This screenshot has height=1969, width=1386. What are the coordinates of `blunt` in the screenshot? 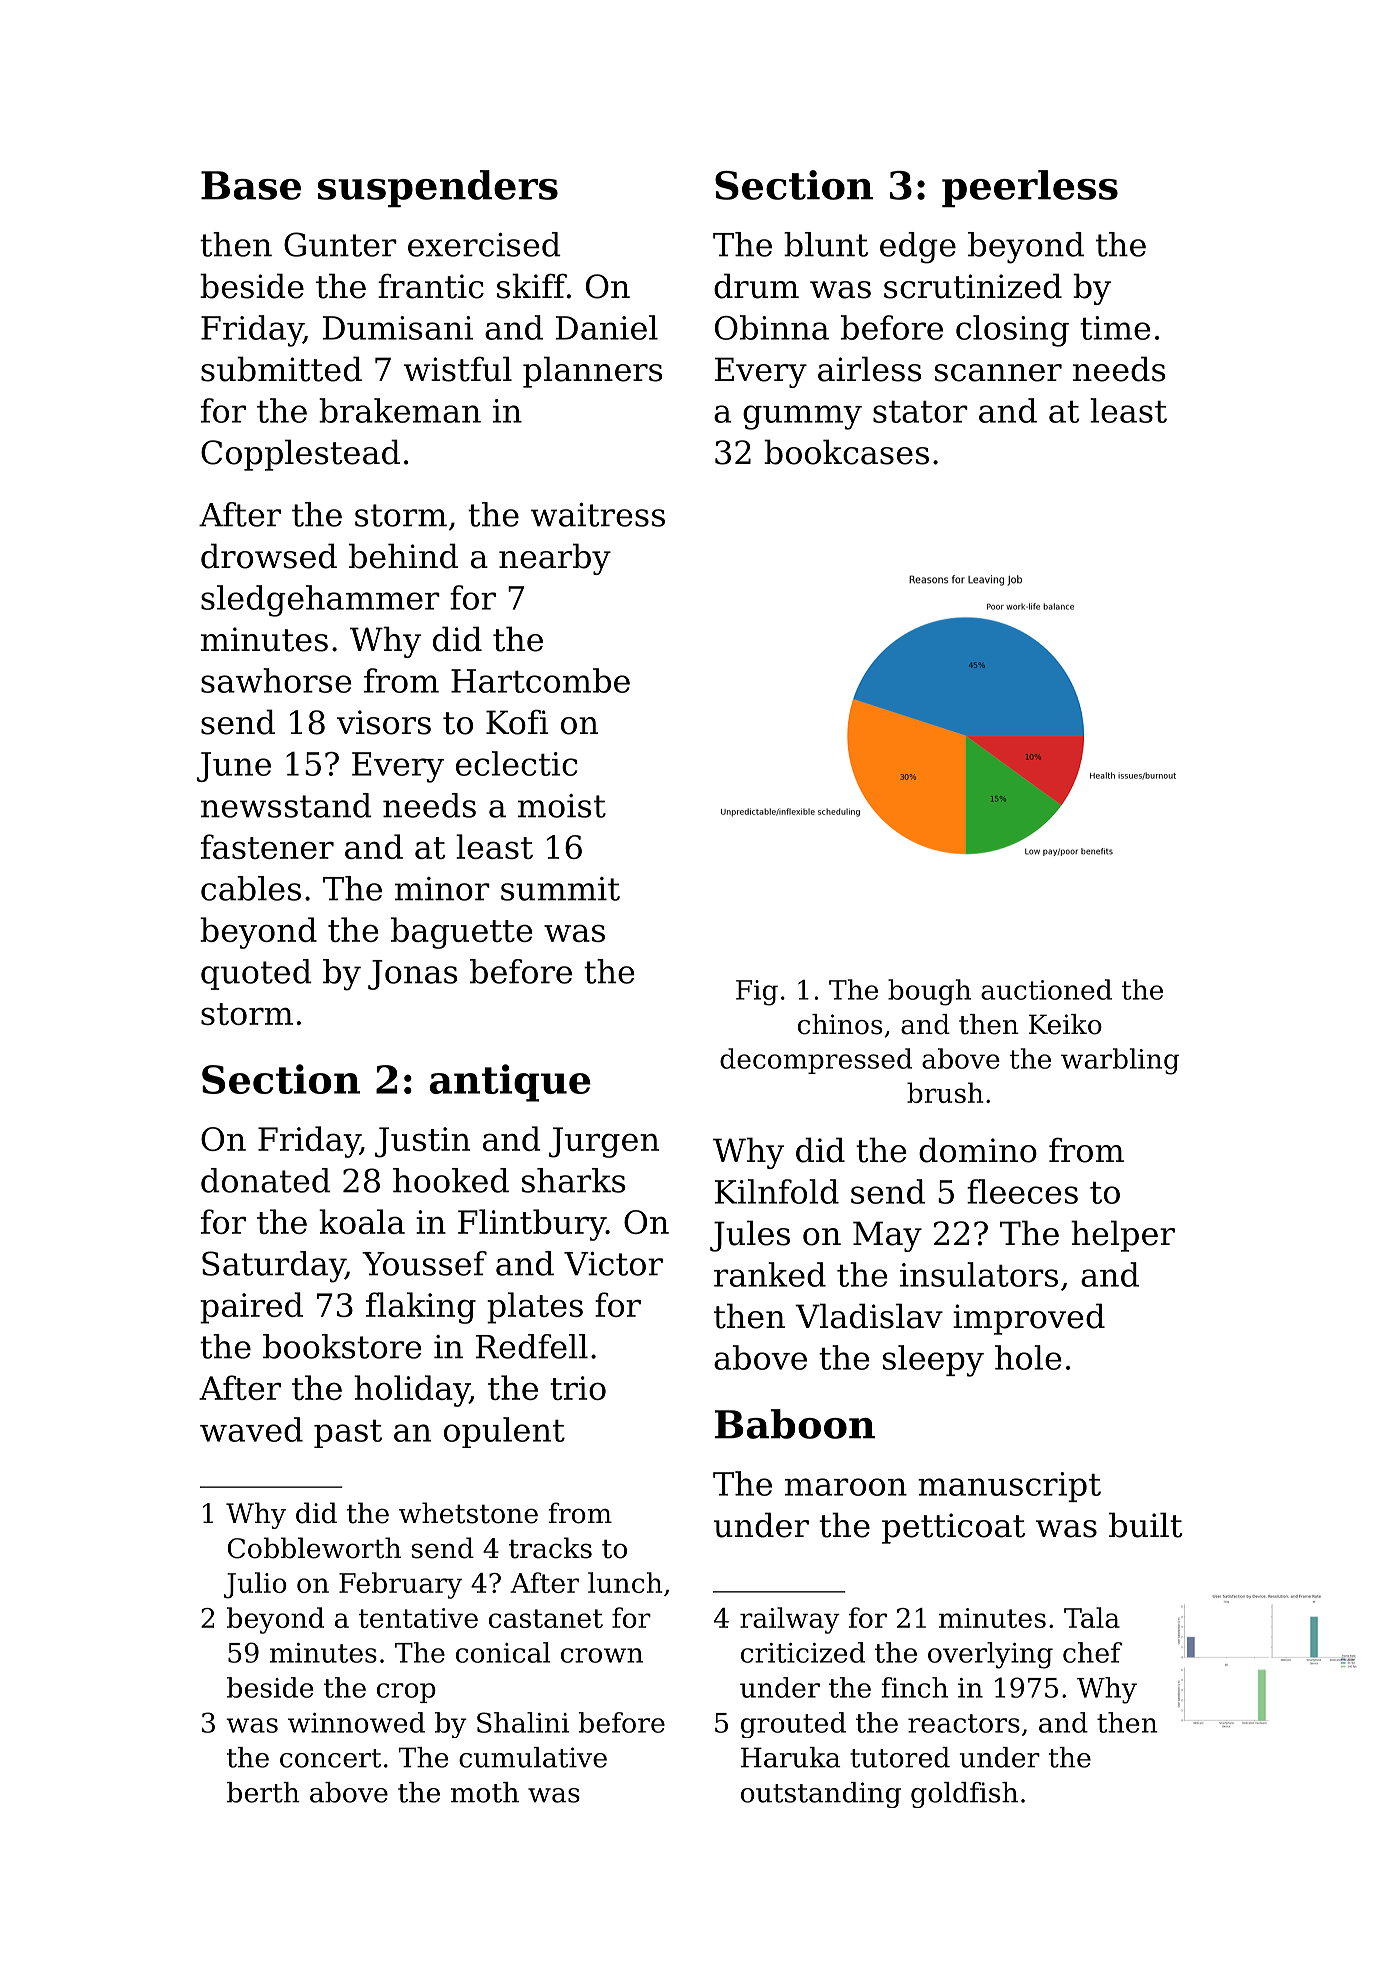 It's located at (826, 244).
